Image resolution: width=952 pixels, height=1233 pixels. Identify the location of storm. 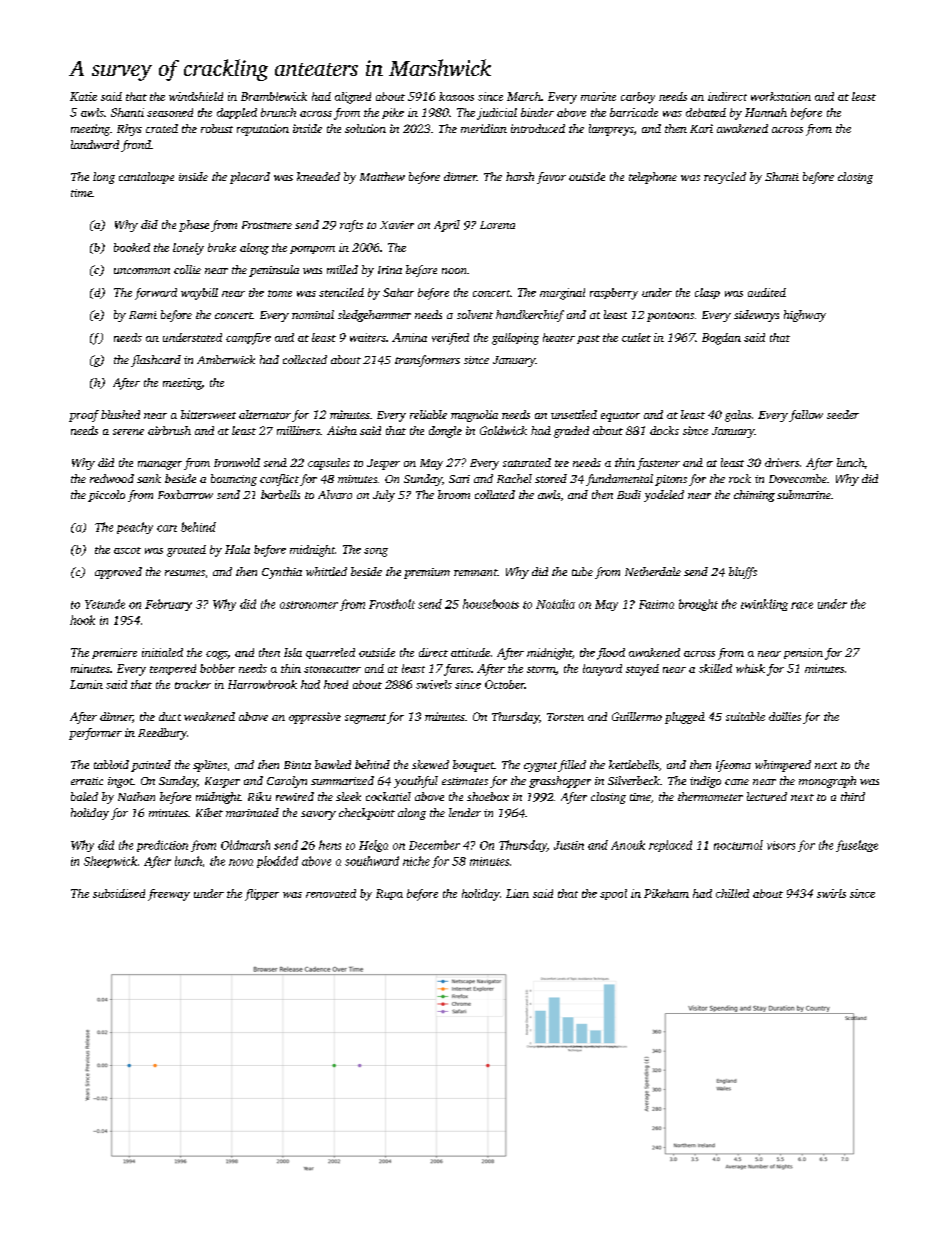
(541, 670).
